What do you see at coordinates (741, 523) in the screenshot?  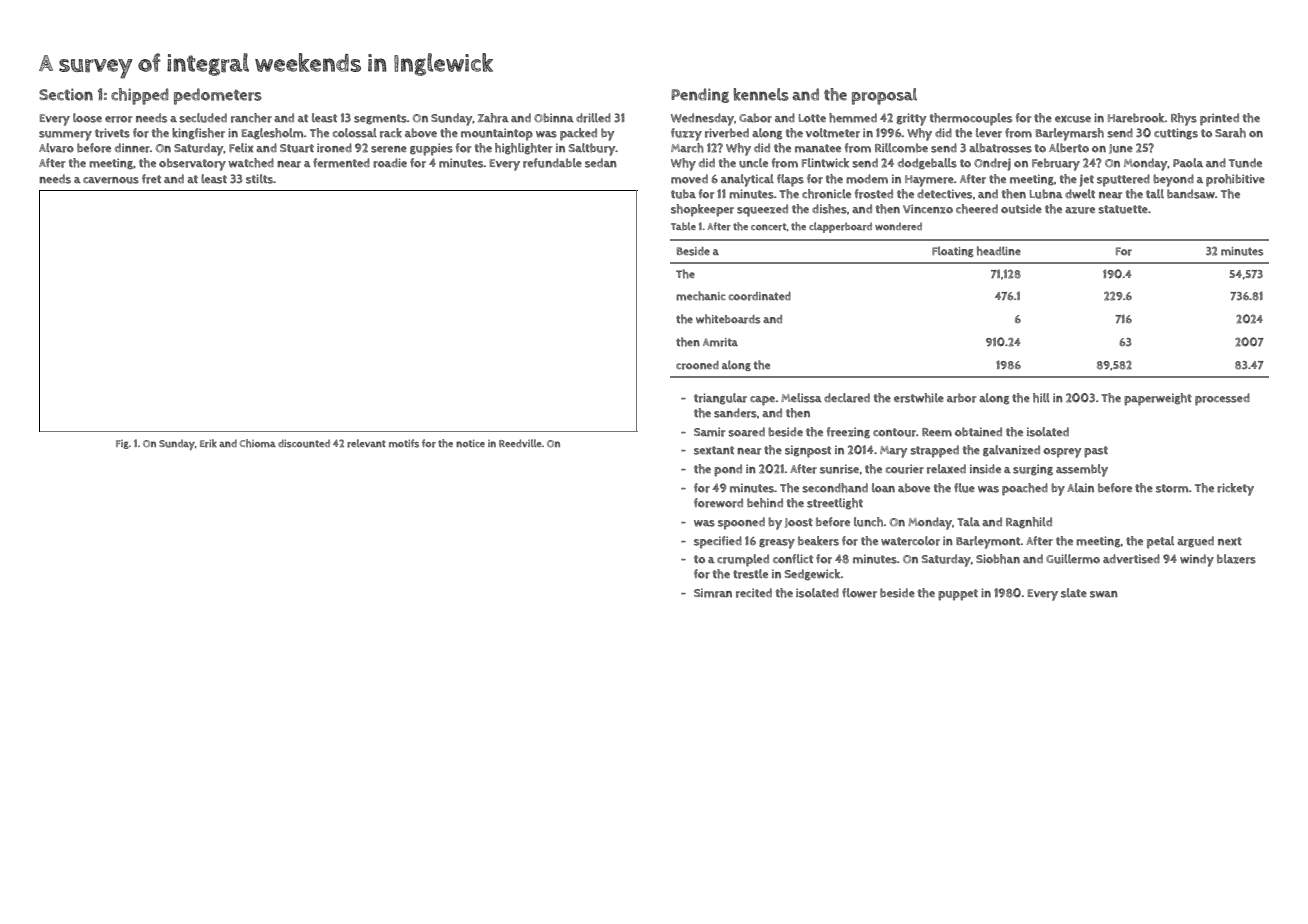 I see `spooned` at bounding box center [741, 523].
